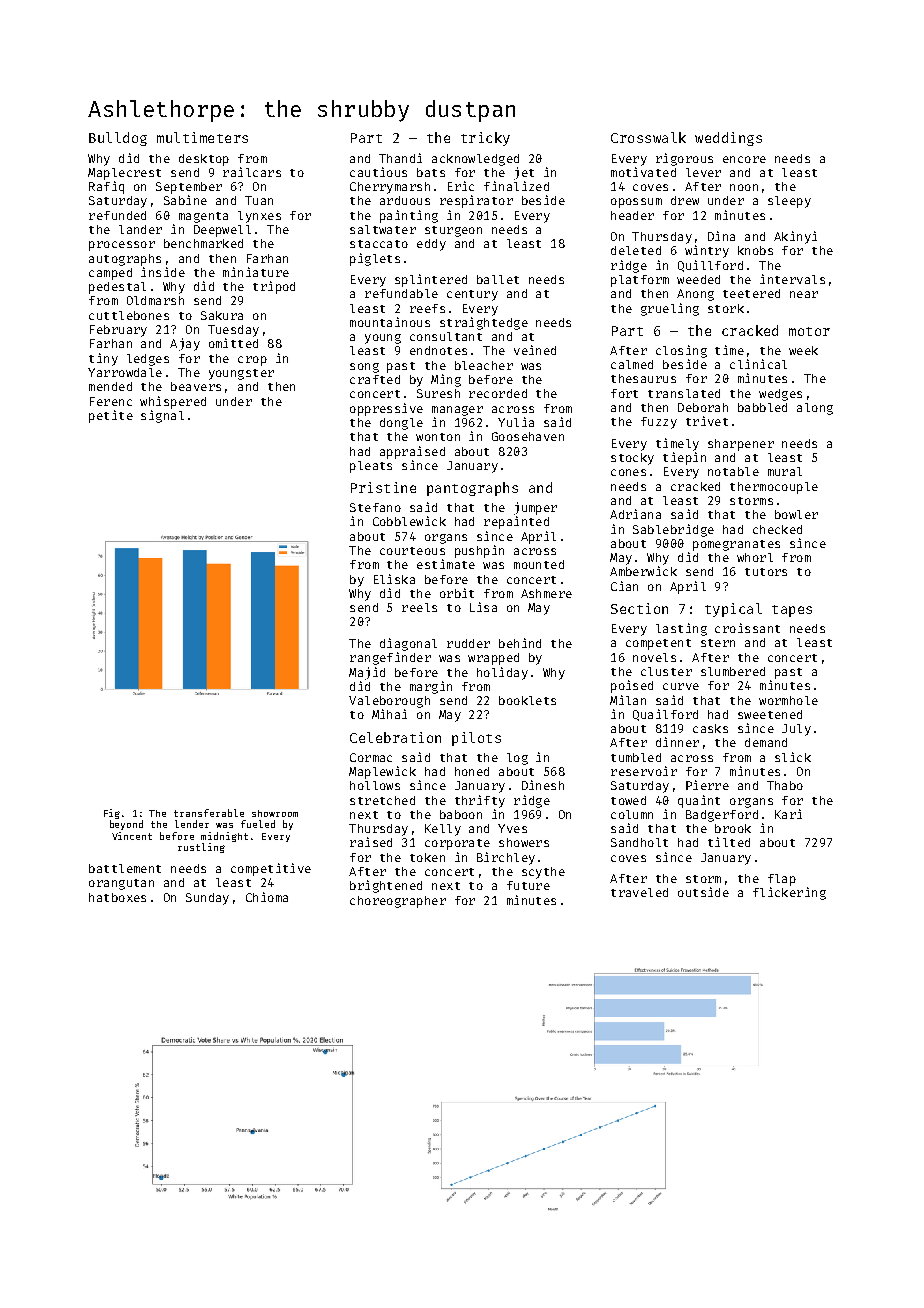 Image resolution: width=924 pixels, height=1308 pixels. What do you see at coordinates (777, 529) in the image?
I see `checked` at bounding box center [777, 529].
